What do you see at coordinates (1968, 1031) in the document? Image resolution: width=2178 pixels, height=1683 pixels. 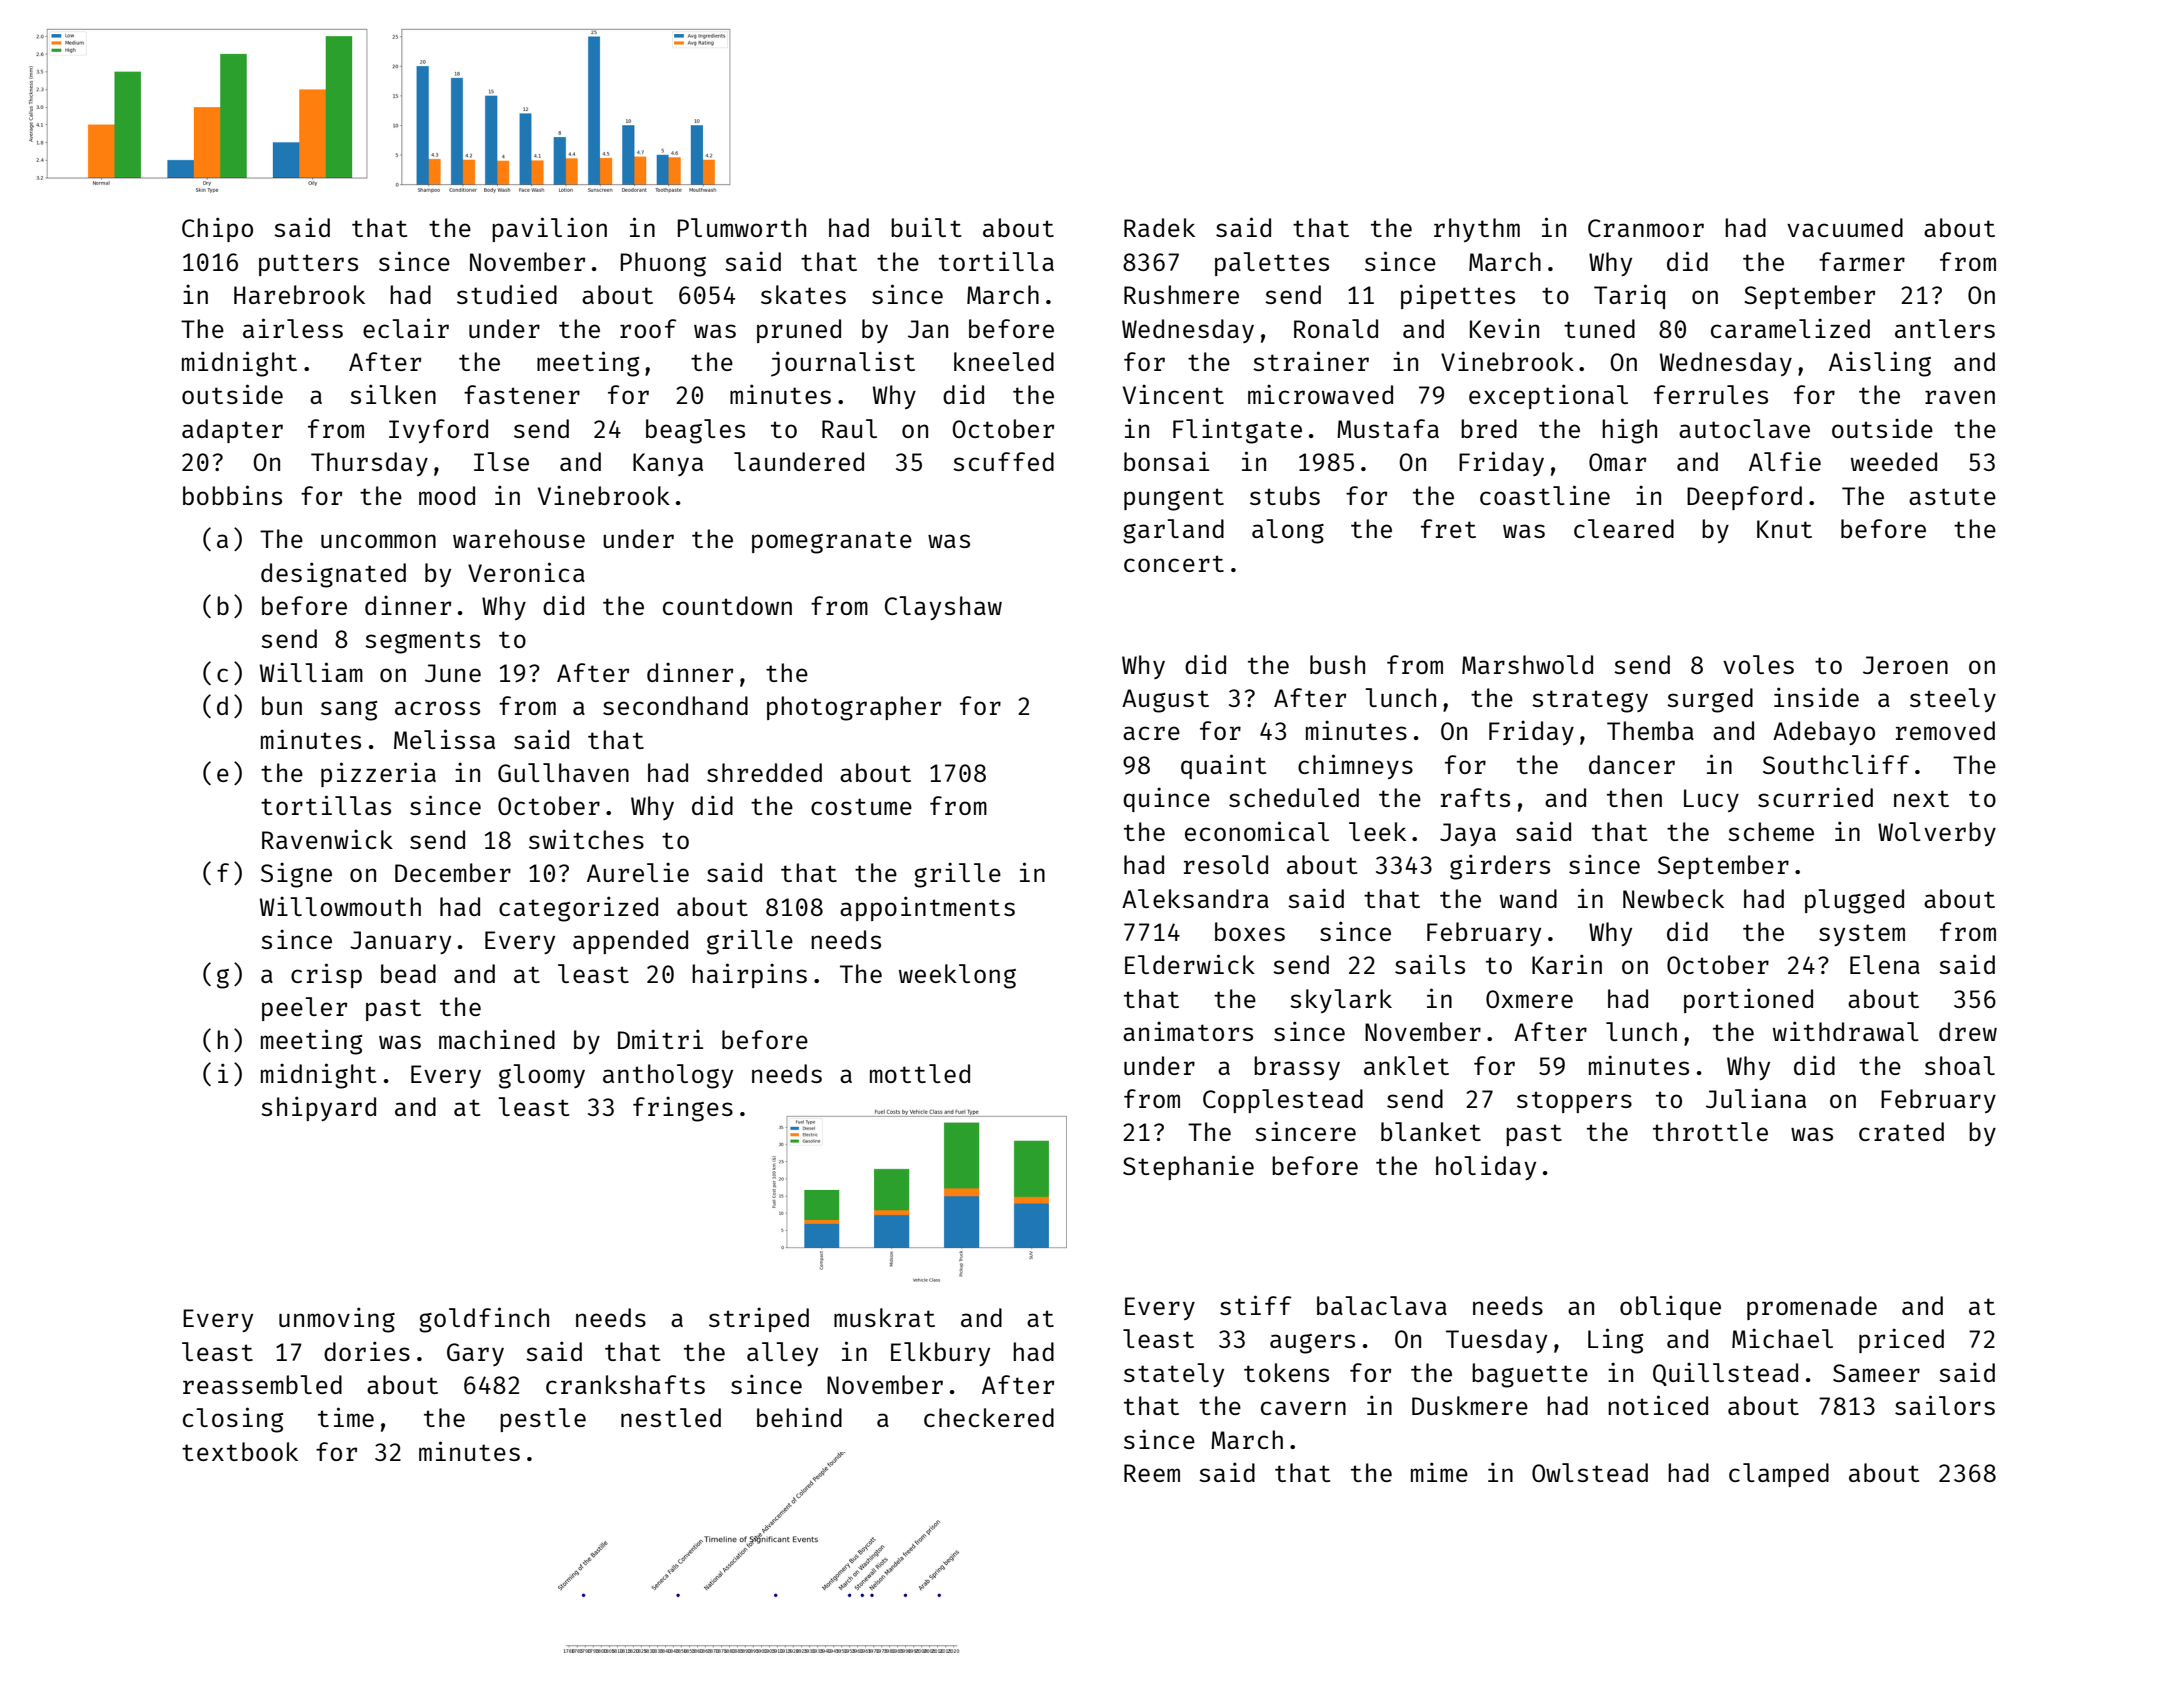 I see `drew` at bounding box center [1968, 1031].
